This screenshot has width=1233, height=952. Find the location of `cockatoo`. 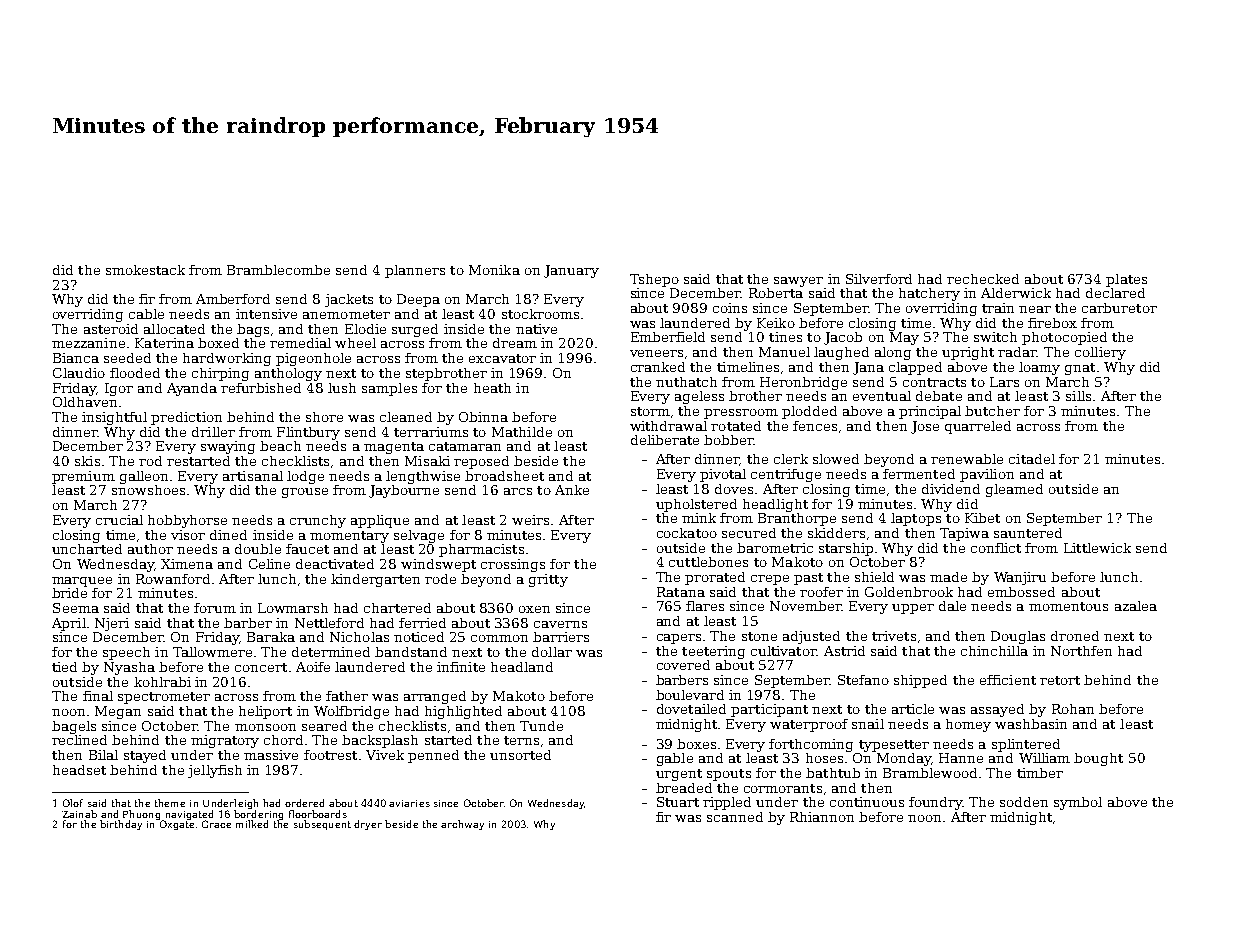

cockatoo is located at coordinates (687, 533).
